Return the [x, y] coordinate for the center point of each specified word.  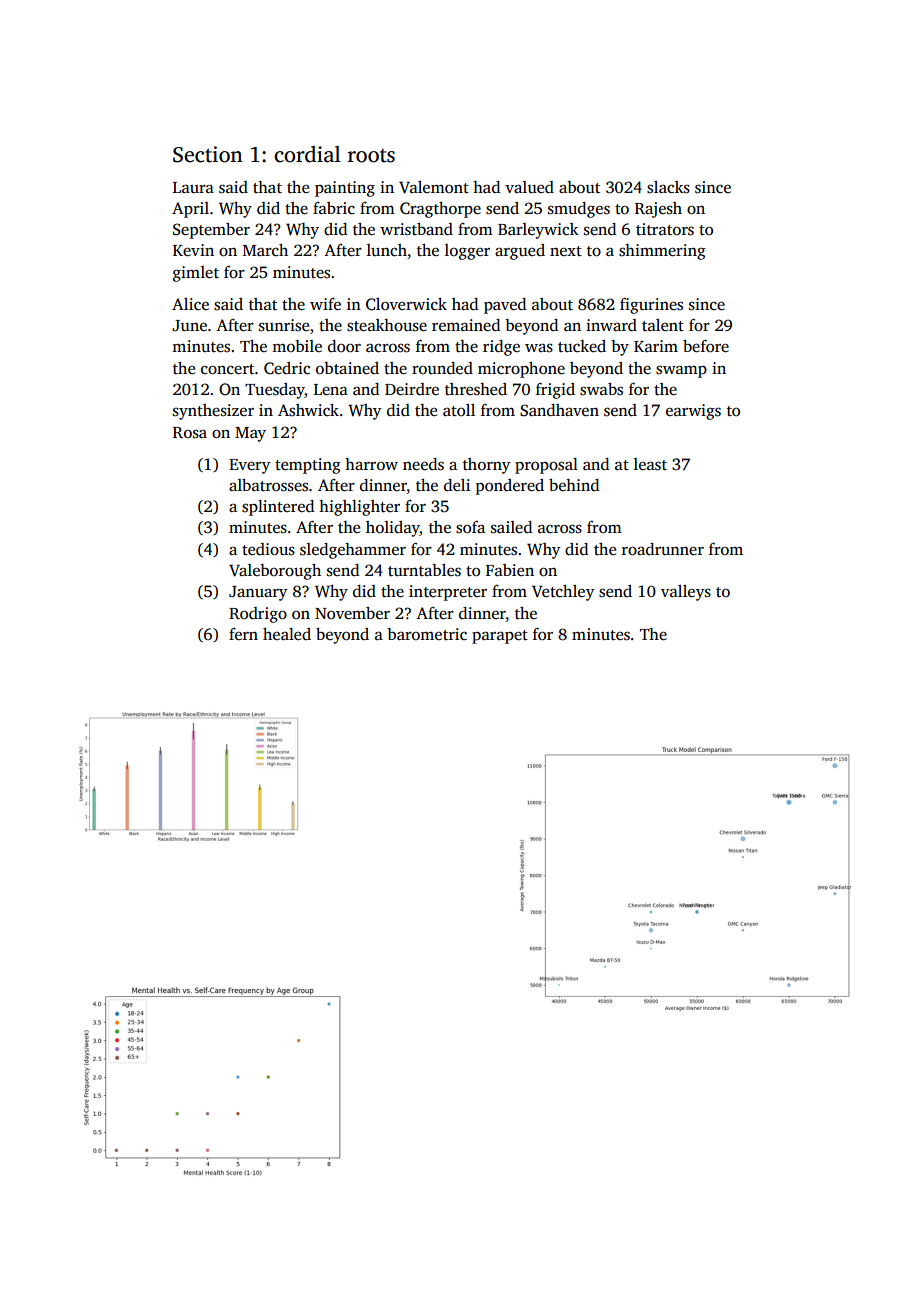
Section [208, 154]
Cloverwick [406, 304]
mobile [297, 346]
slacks [668, 187]
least [650, 464]
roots [371, 156]
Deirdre [412, 389]
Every [249, 466]
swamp [681, 371]
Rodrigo [258, 615]
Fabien [510, 570]
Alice [190, 304]
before [706, 346]
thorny [486, 466]
